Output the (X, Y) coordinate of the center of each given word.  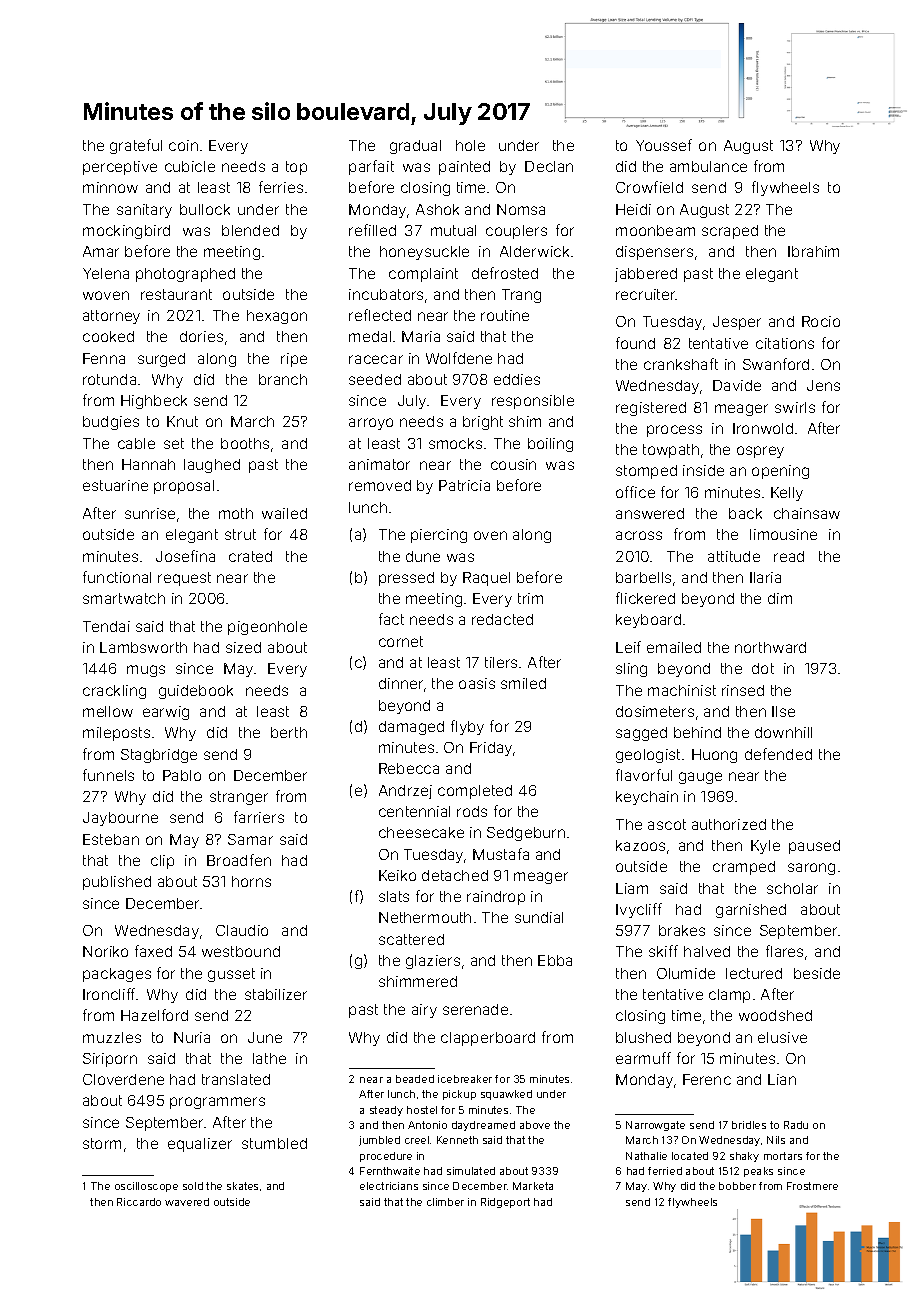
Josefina (185, 556)
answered (650, 513)
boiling (550, 445)
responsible (533, 402)
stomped (646, 472)
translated (236, 1079)
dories (201, 336)
